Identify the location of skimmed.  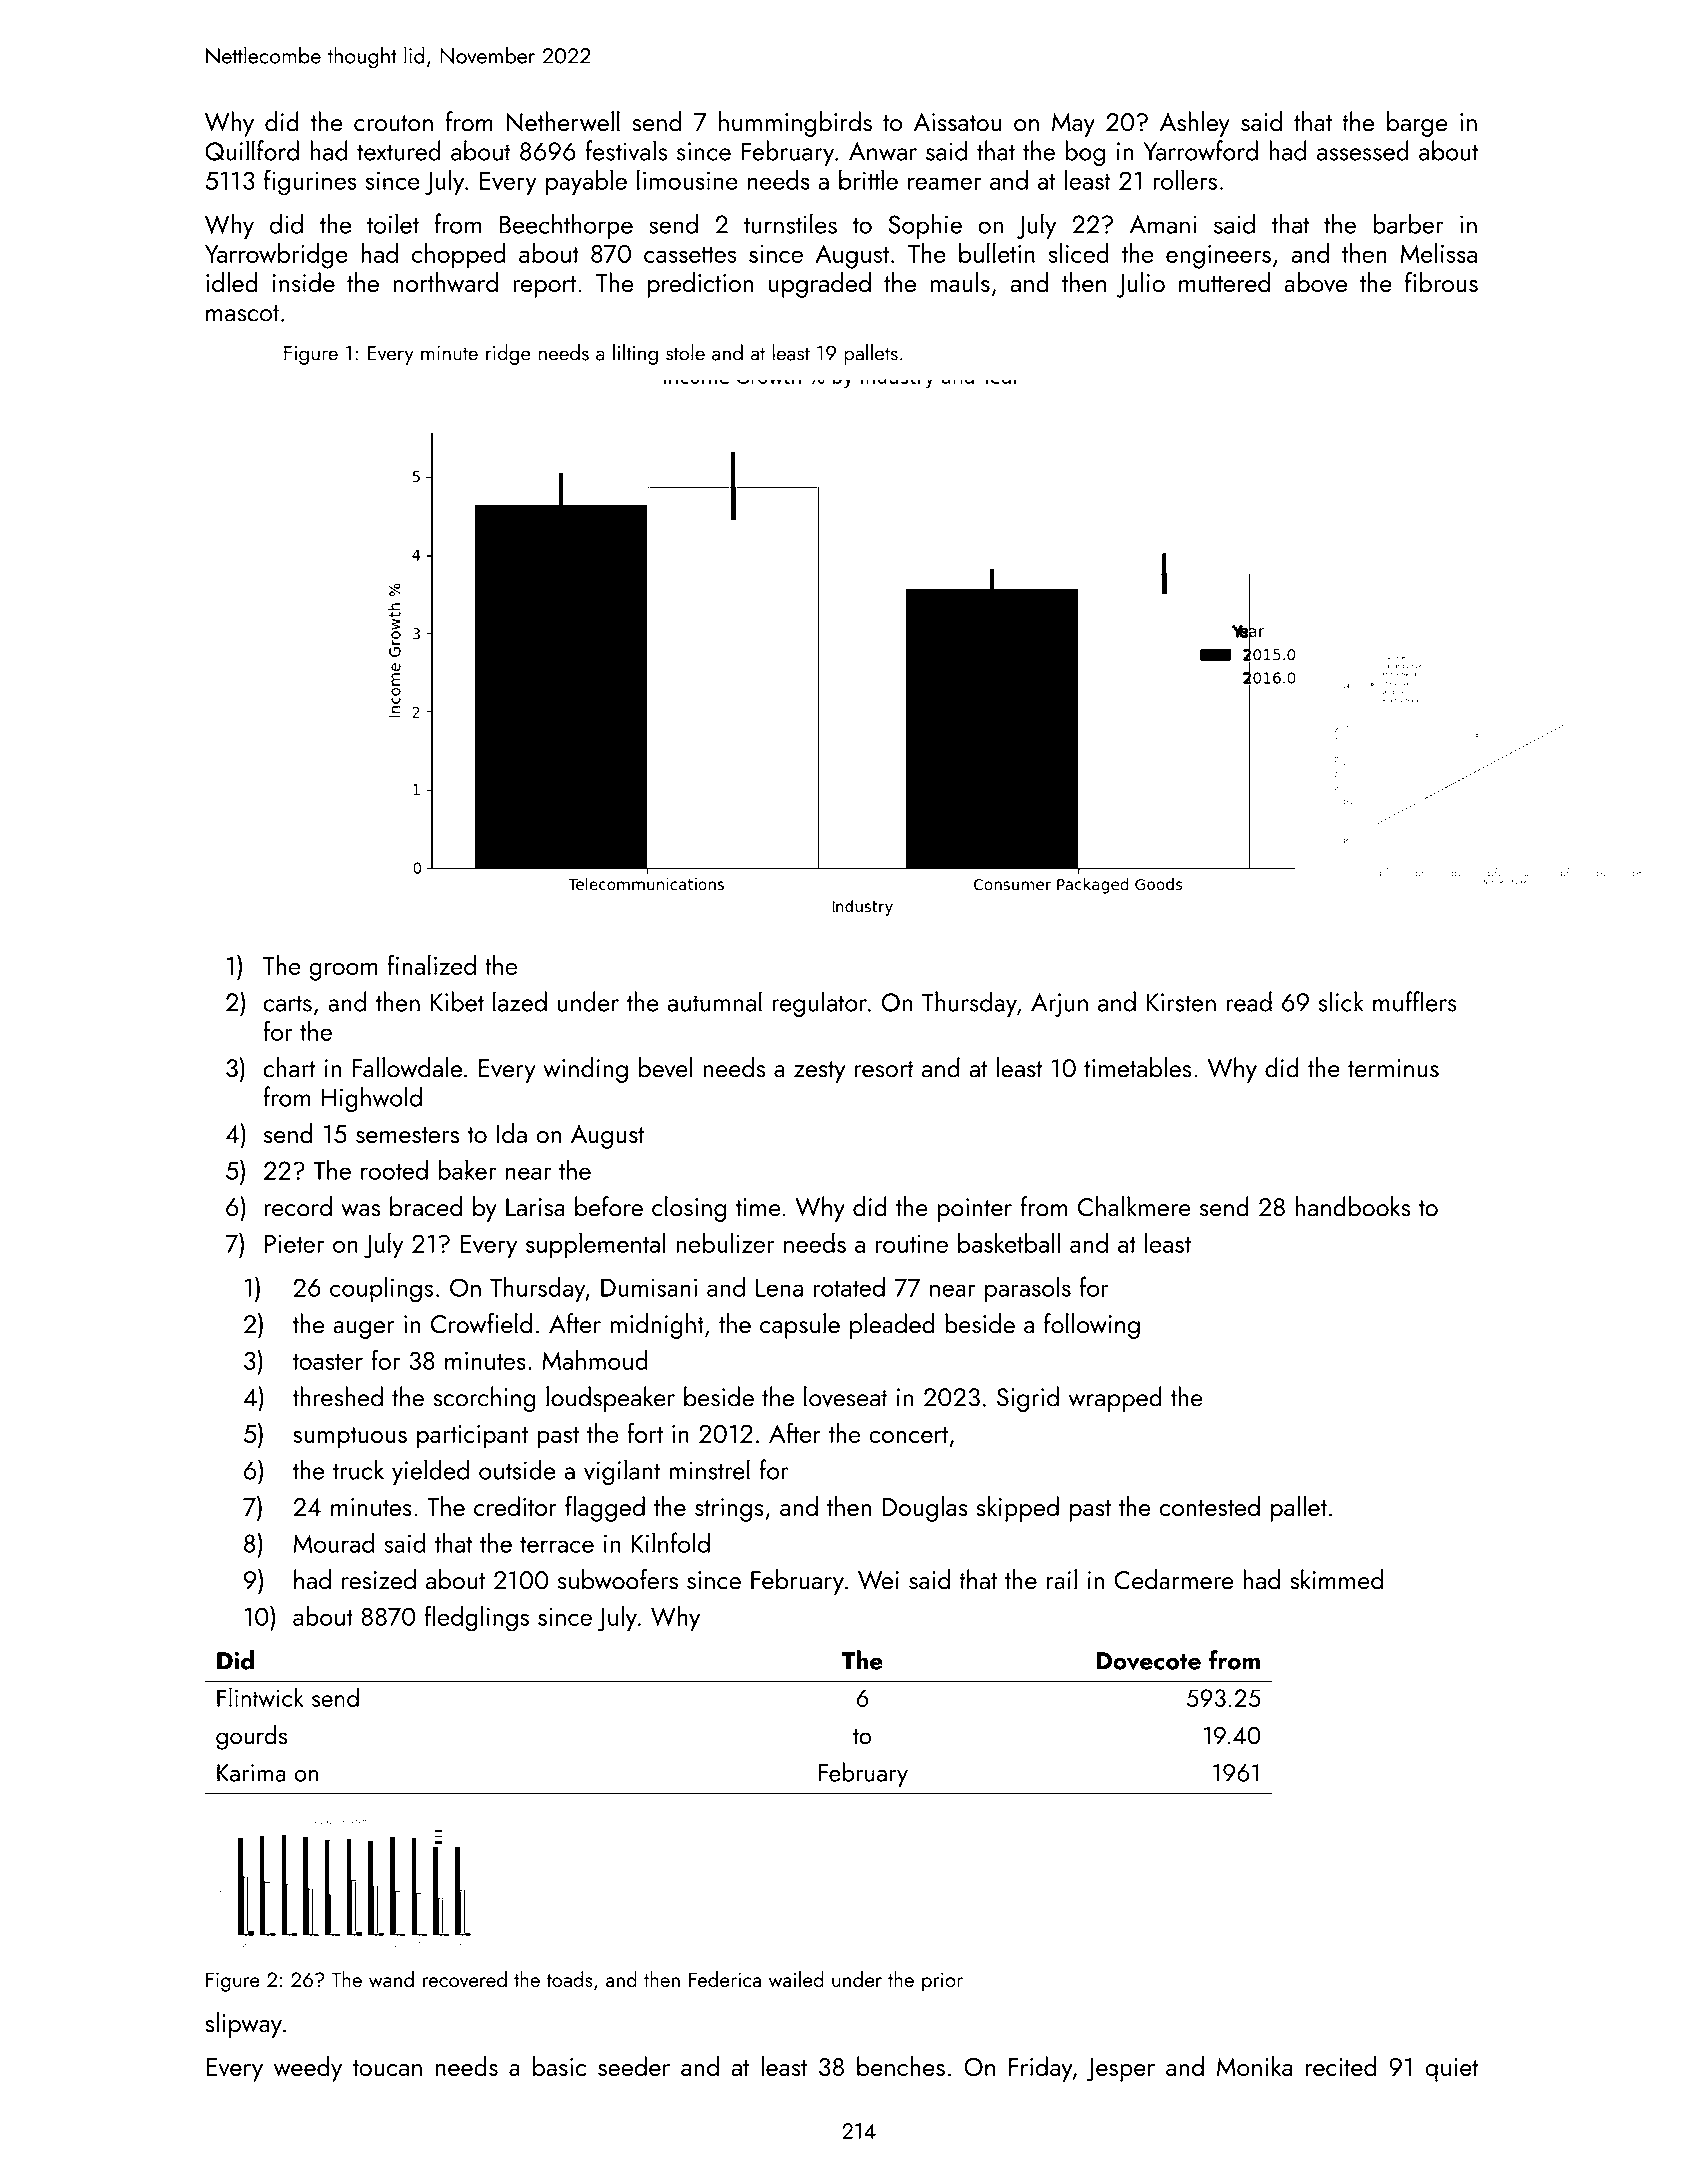
(1336, 1579).
